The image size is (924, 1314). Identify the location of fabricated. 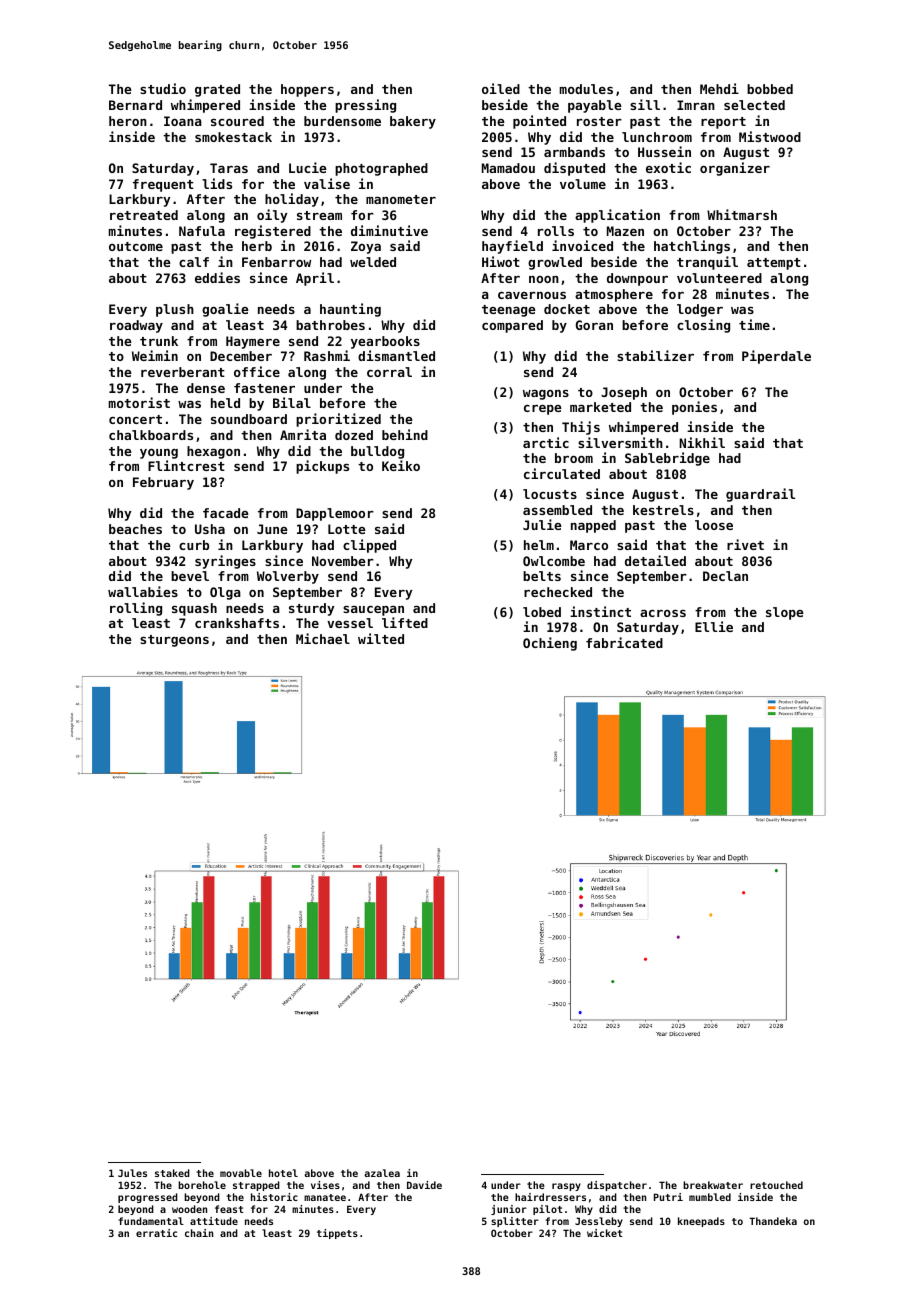
(624, 642).
